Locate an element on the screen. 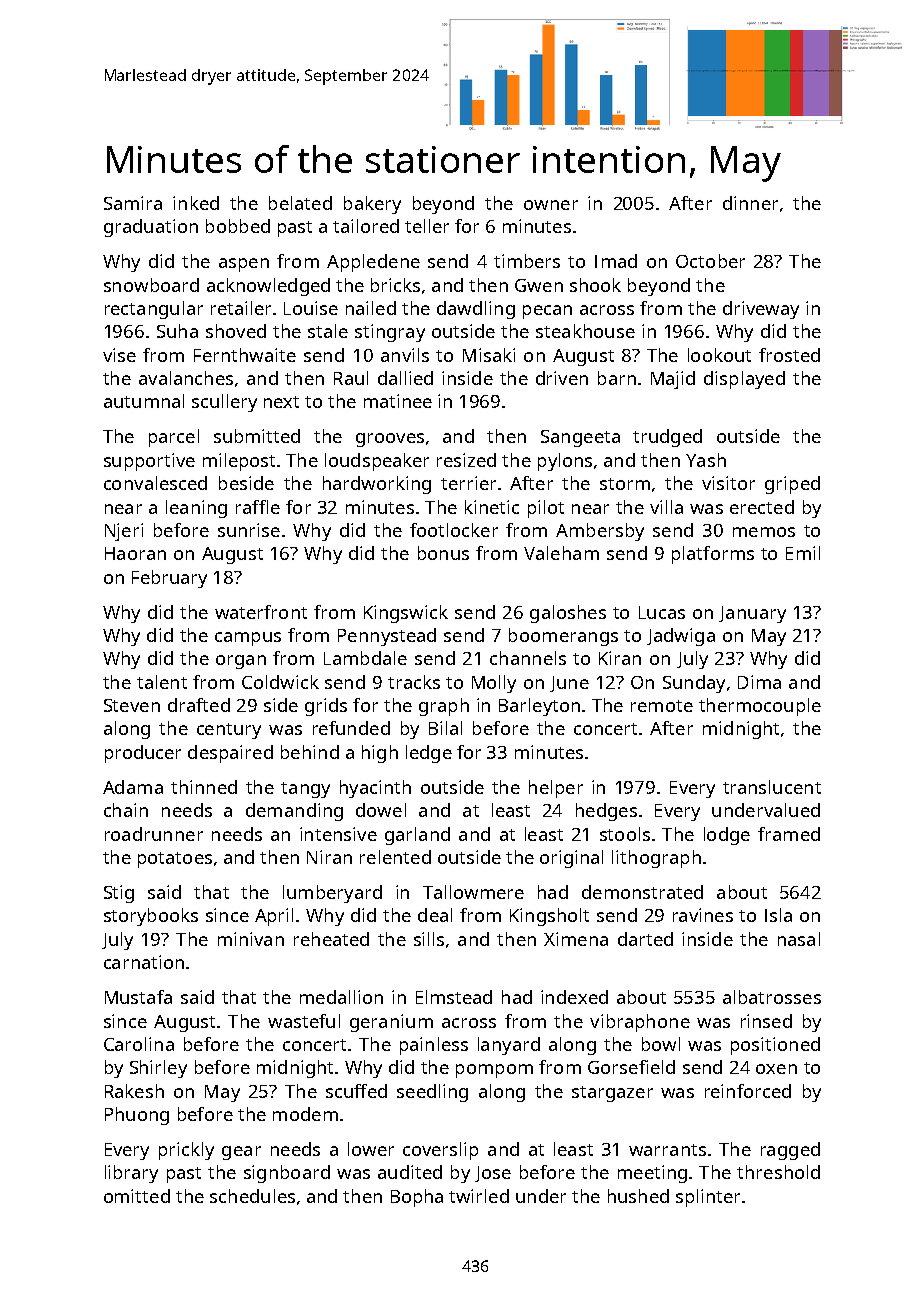 This screenshot has height=1314, width=924. coverslip is located at coordinates (440, 1151).
